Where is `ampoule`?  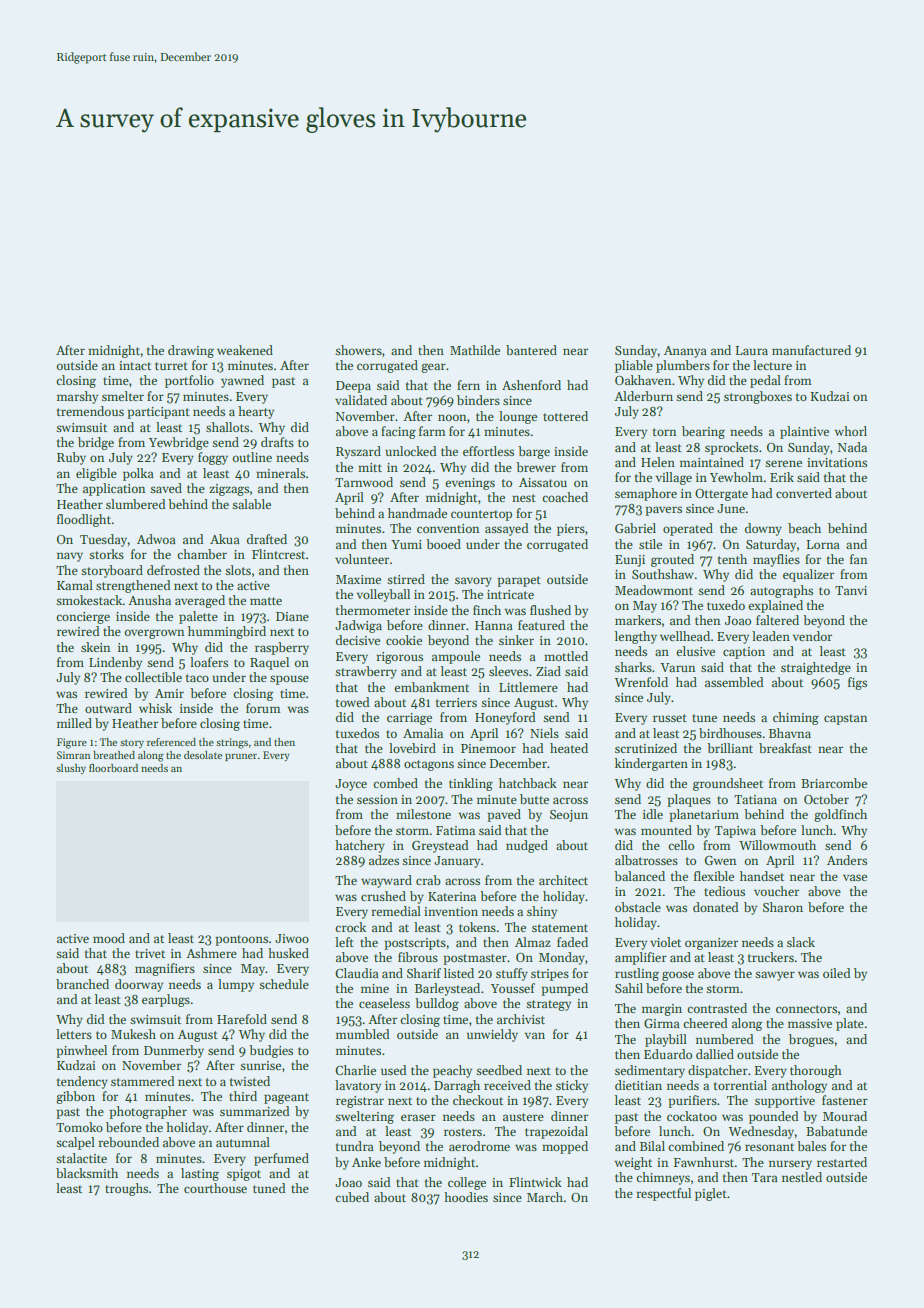 ampoule is located at coordinates (456, 657).
